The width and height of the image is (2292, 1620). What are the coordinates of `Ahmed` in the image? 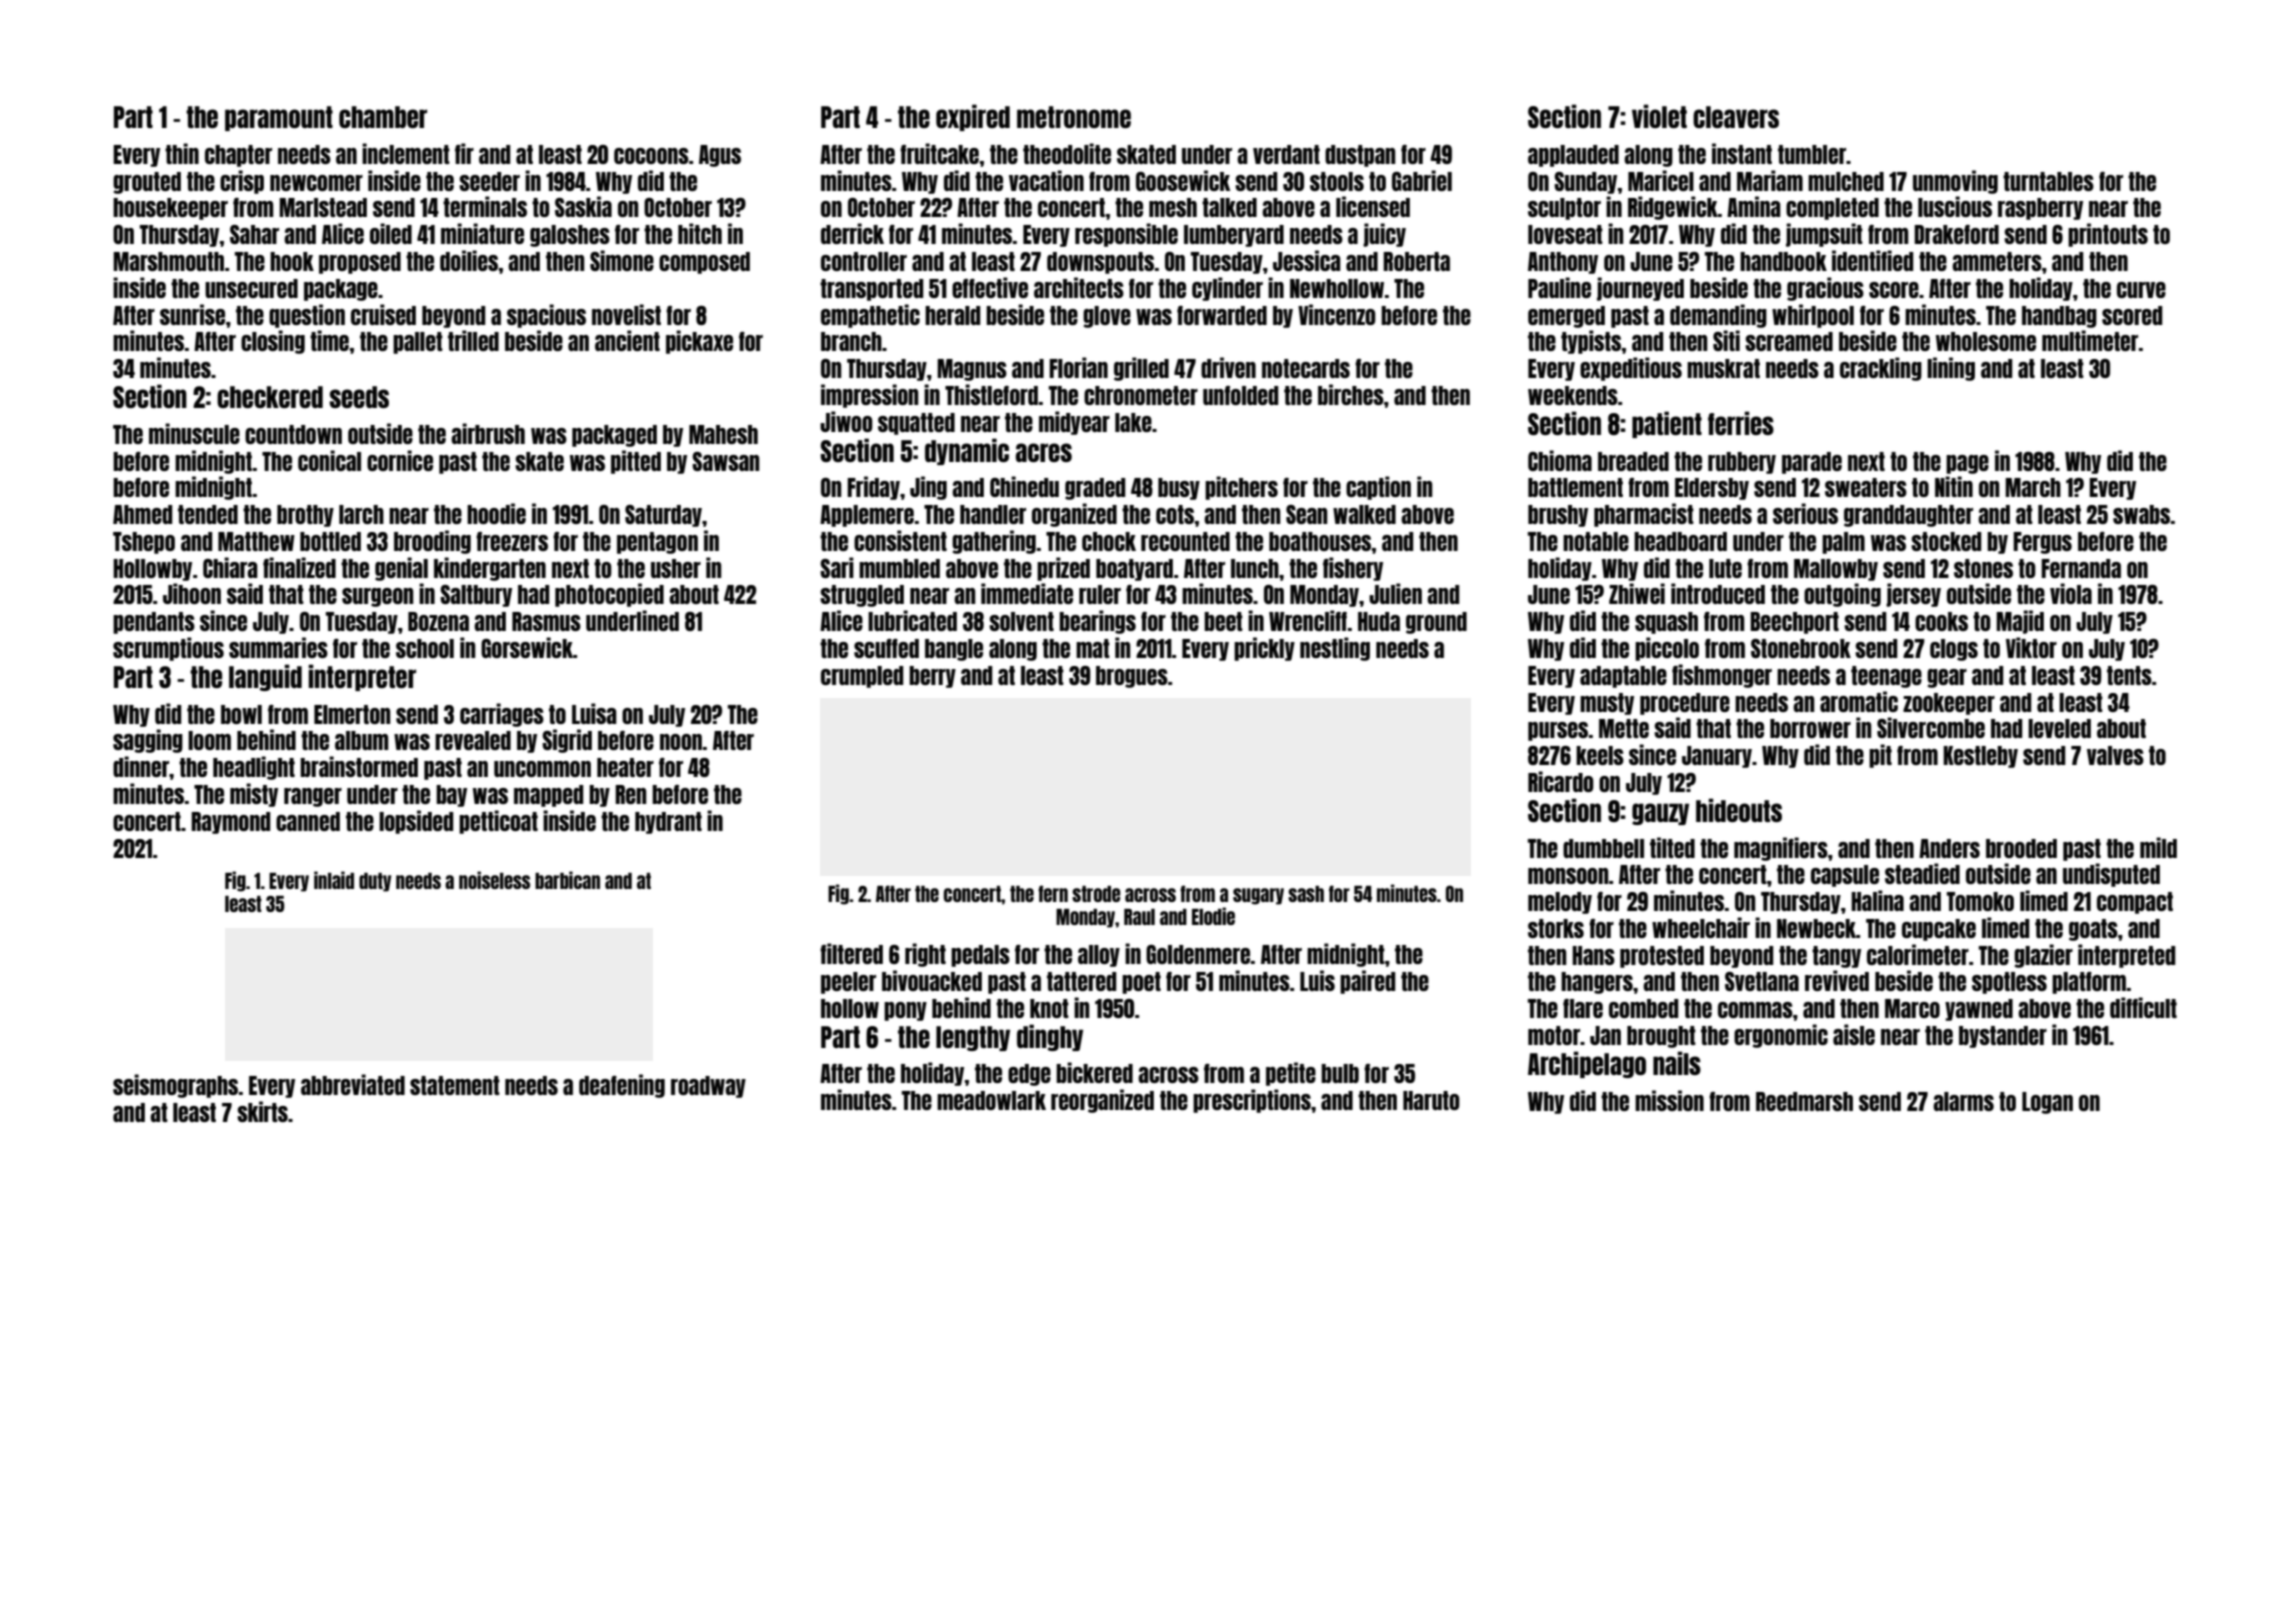 It's located at (142, 514).
